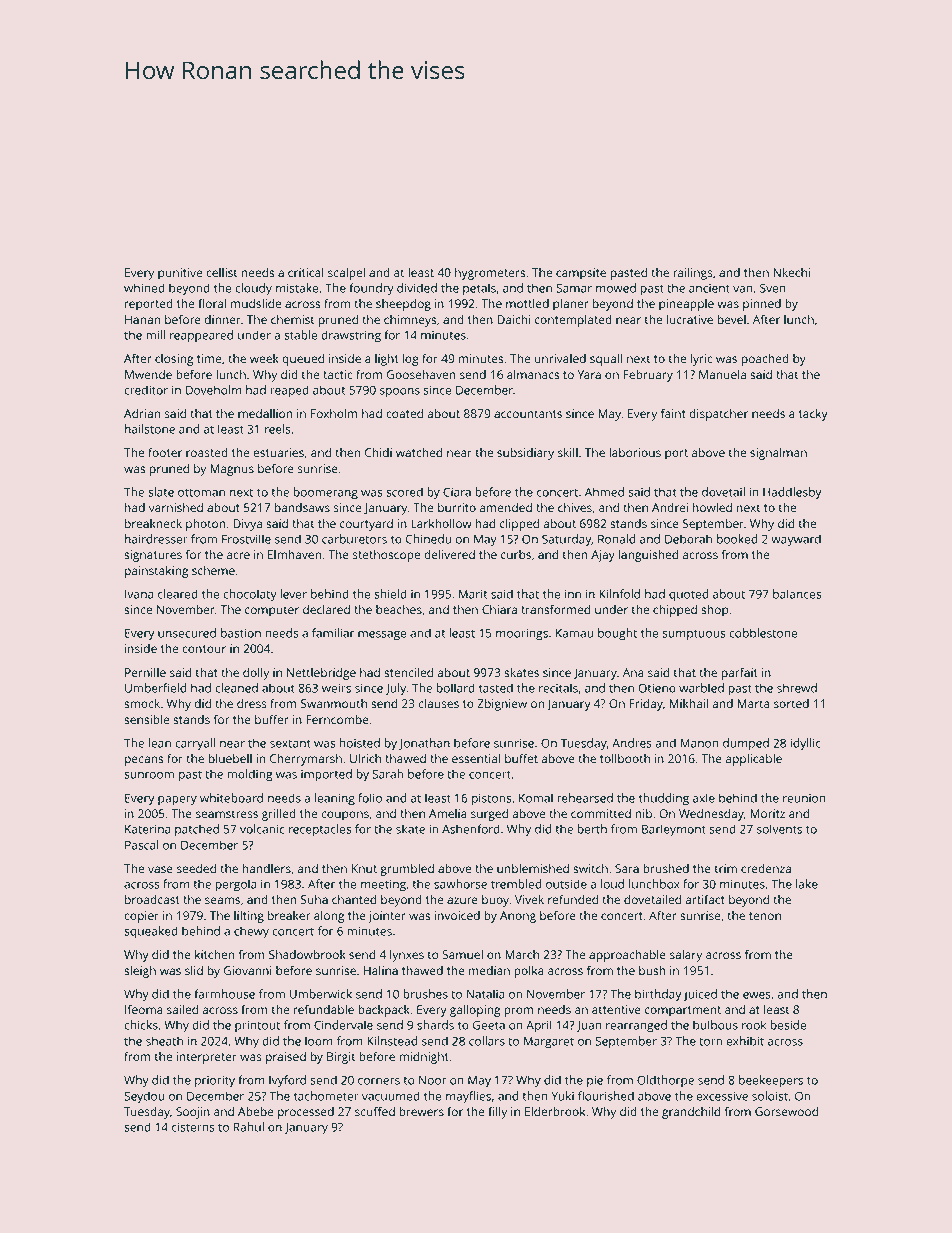 The height and width of the image is (1233, 952). I want to click on trembled, so click(516, 884).
